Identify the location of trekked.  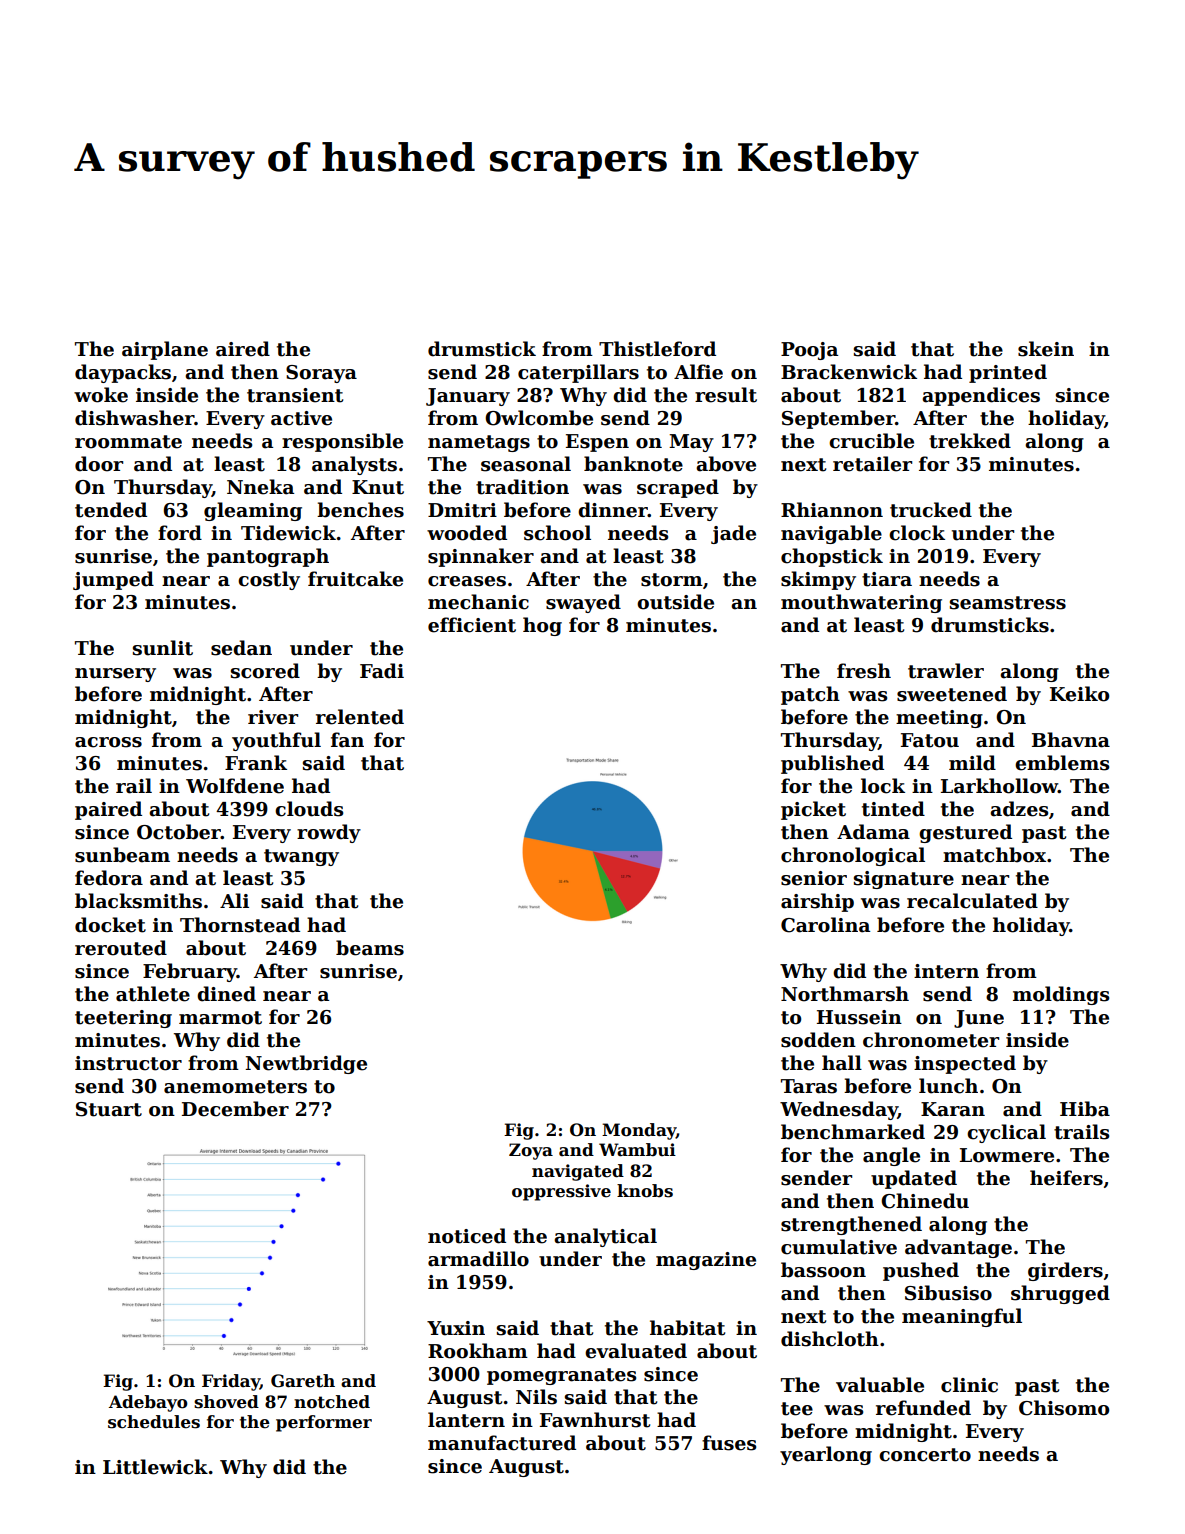
(970, 441).
